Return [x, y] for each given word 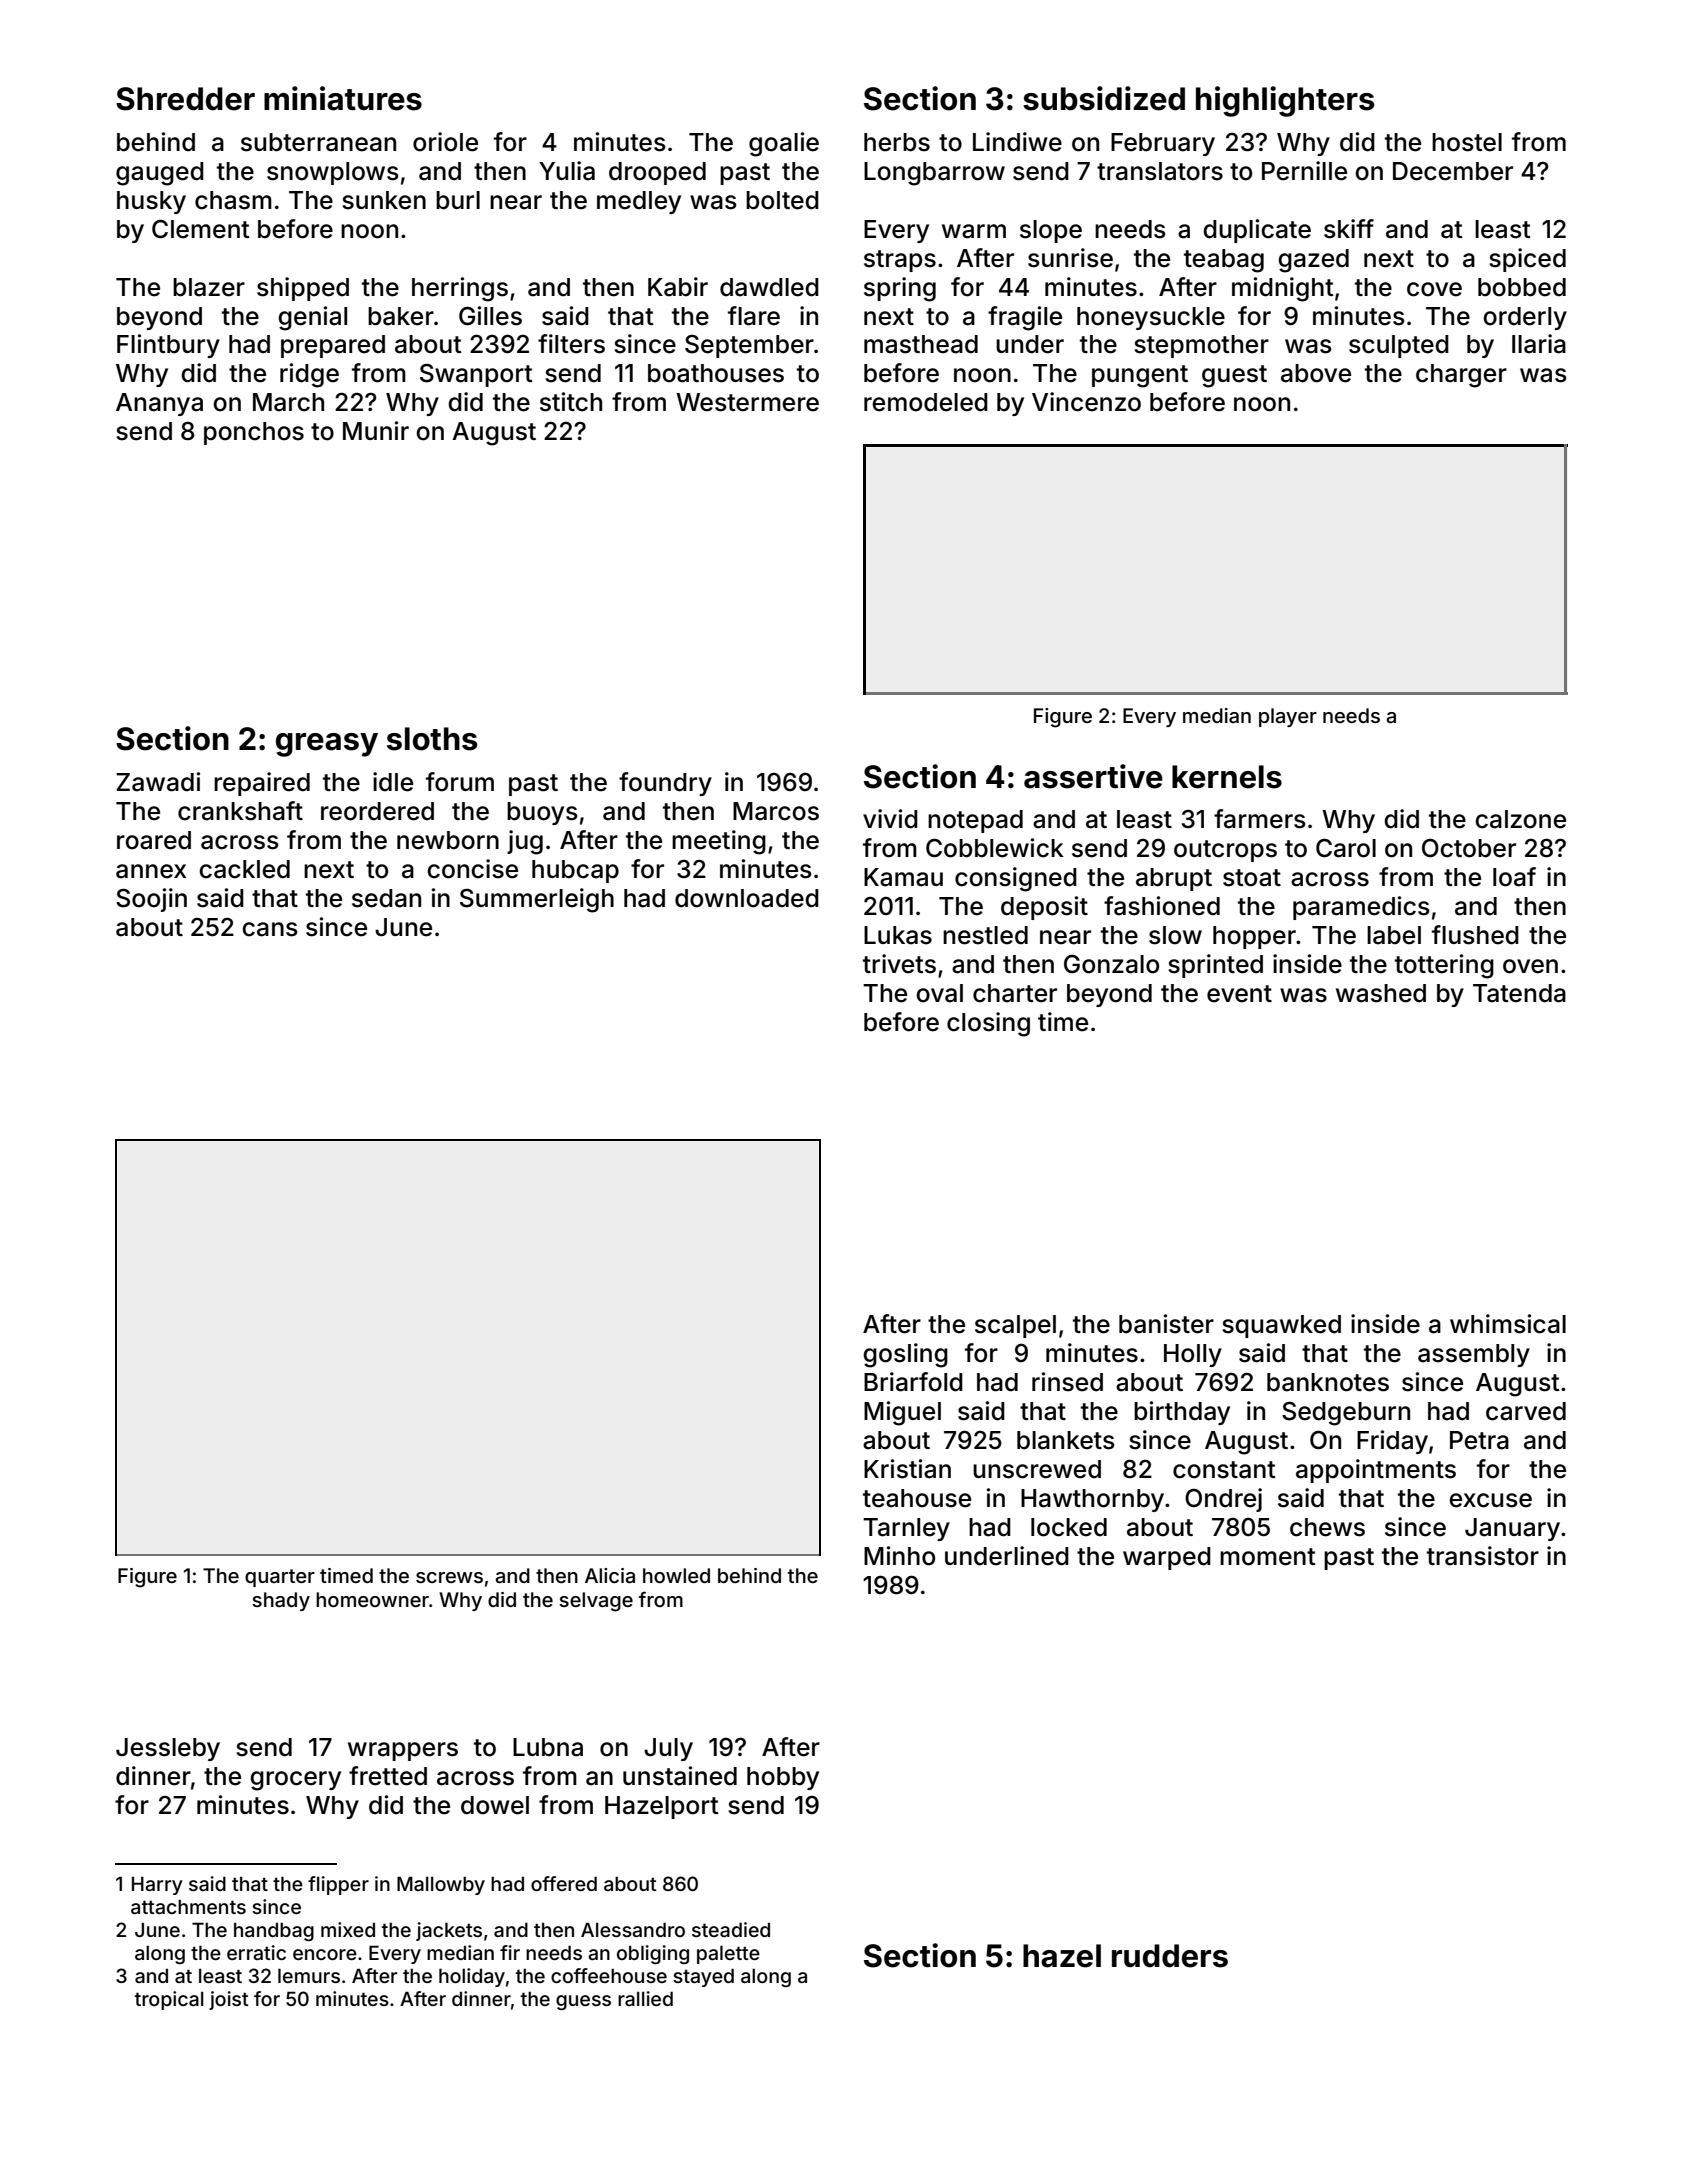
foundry [665, 784]
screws [449, 1577]
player [1288, 717]
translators [1160, 171]
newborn [448, 840]
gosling [905, 1355]
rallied [645, 1998]
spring [900, 289]
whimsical [1508, 1324]
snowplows [333, 173]
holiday [472, 1977]
